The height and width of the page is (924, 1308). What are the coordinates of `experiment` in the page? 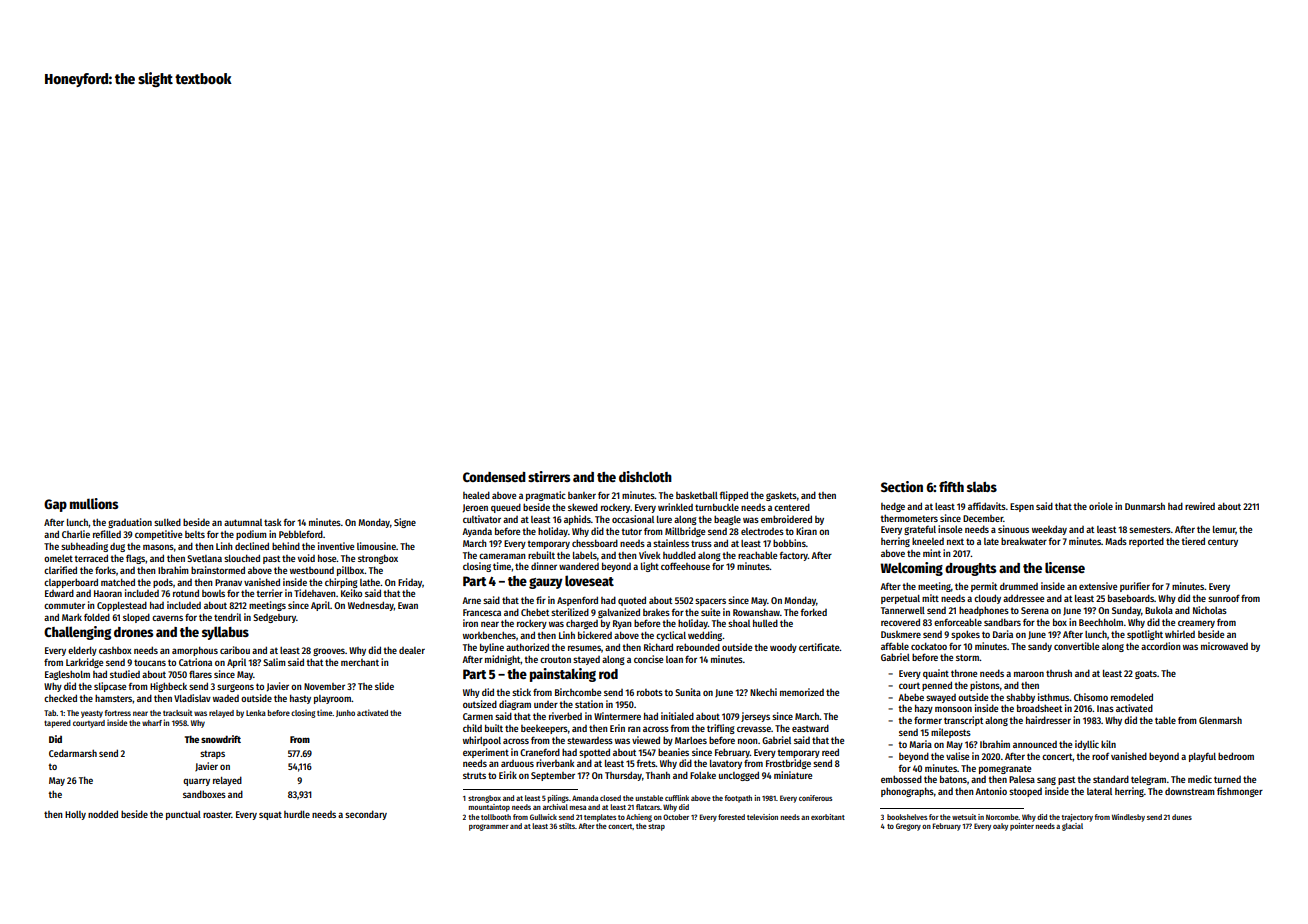 It's located at (486, 753).
